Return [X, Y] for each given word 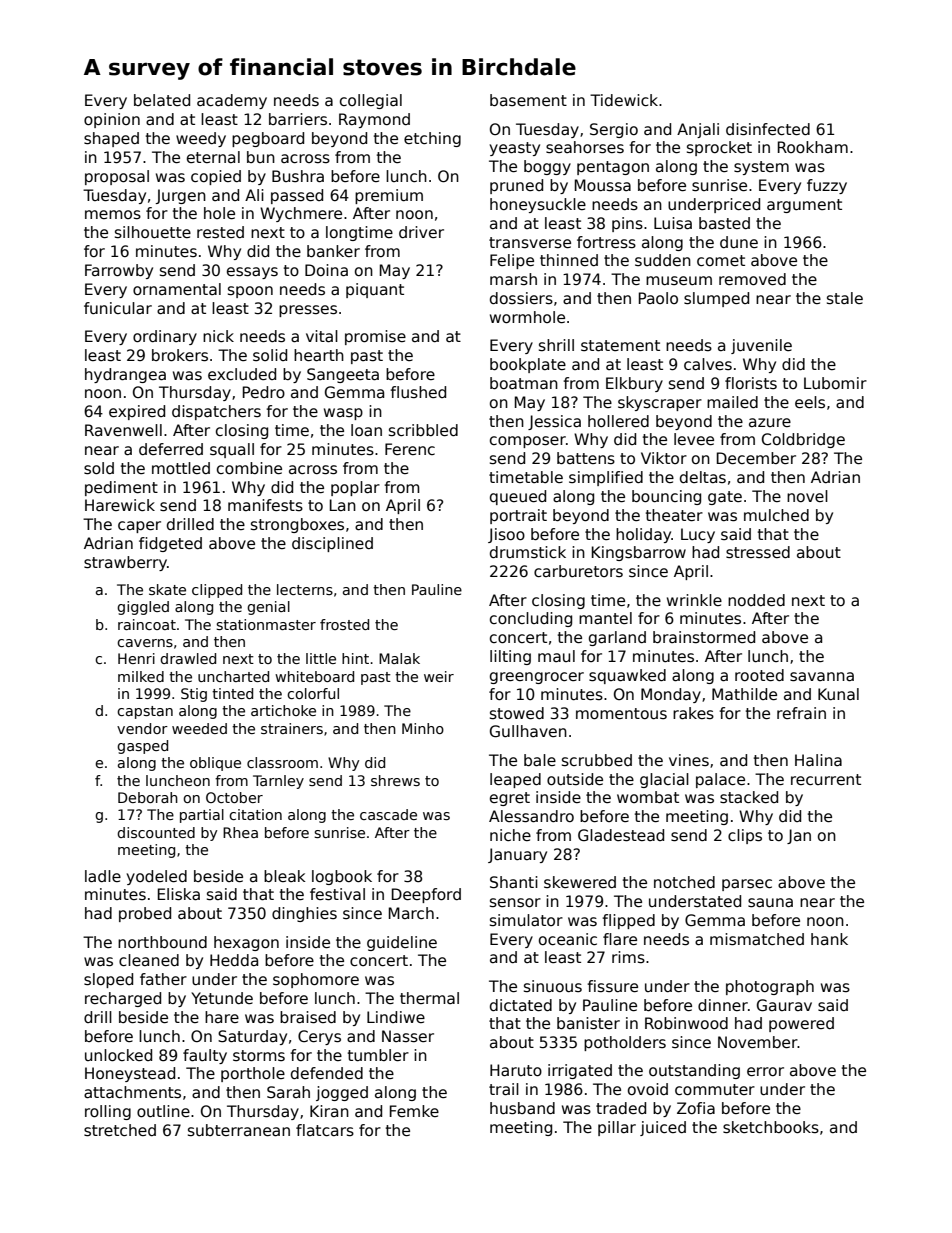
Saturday [252, 1037]
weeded [199, 728]
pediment [121, 488]
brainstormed [704, 637]
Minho [423, 728]
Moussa [603, 185]
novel [807, 496]
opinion [112, 120]
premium [389, 196]
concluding [531, 619]
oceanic [568, 939]
